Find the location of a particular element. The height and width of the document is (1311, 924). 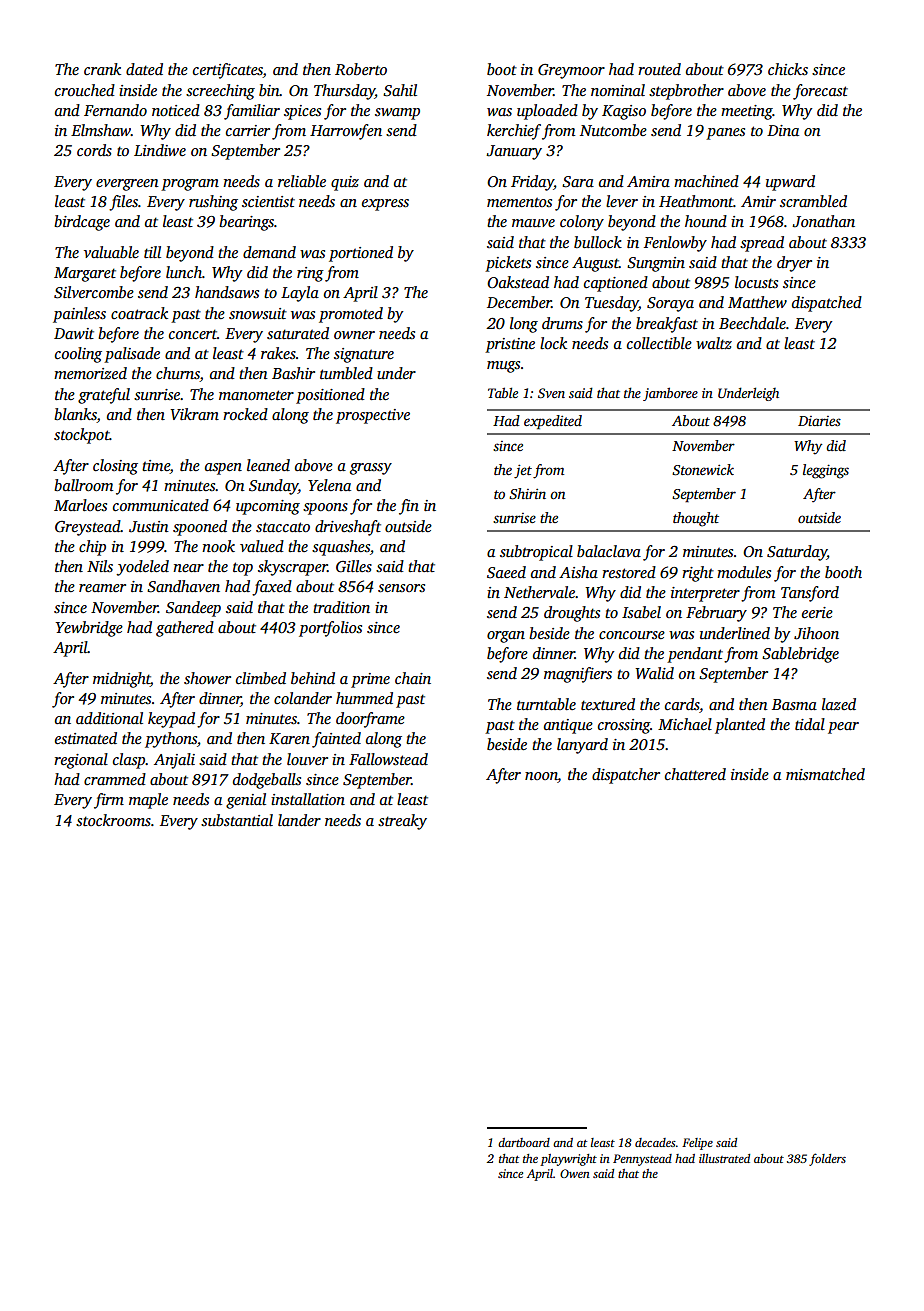

certificates is located at coordinates (228, 71).
